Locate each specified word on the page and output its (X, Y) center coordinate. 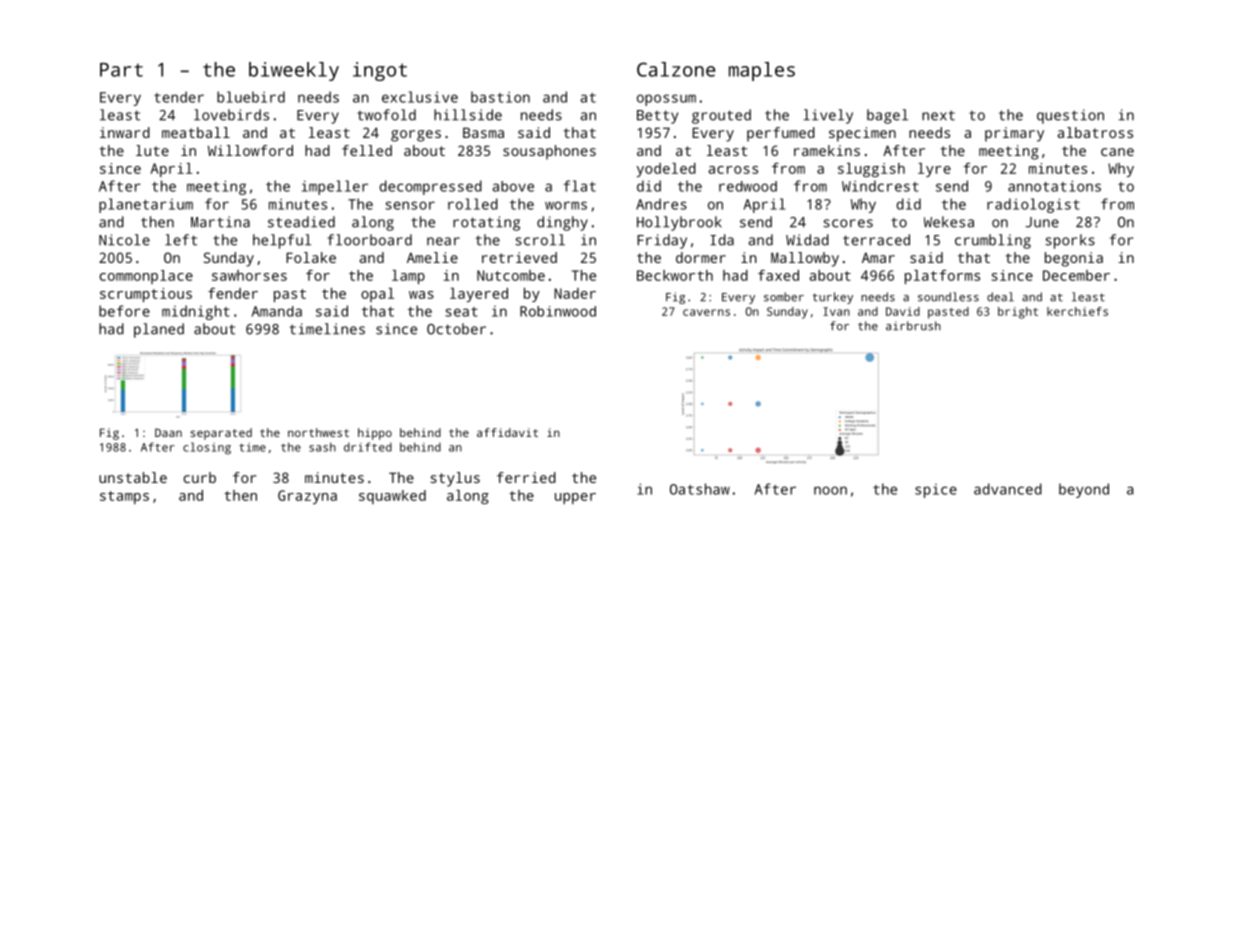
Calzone (676, 69)
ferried (526, 477)
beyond (1084, 490)
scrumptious (146, 295)
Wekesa (949, 222)
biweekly (294, 71)
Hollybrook (679, 223)
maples (762, 71)
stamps (124, 497)
